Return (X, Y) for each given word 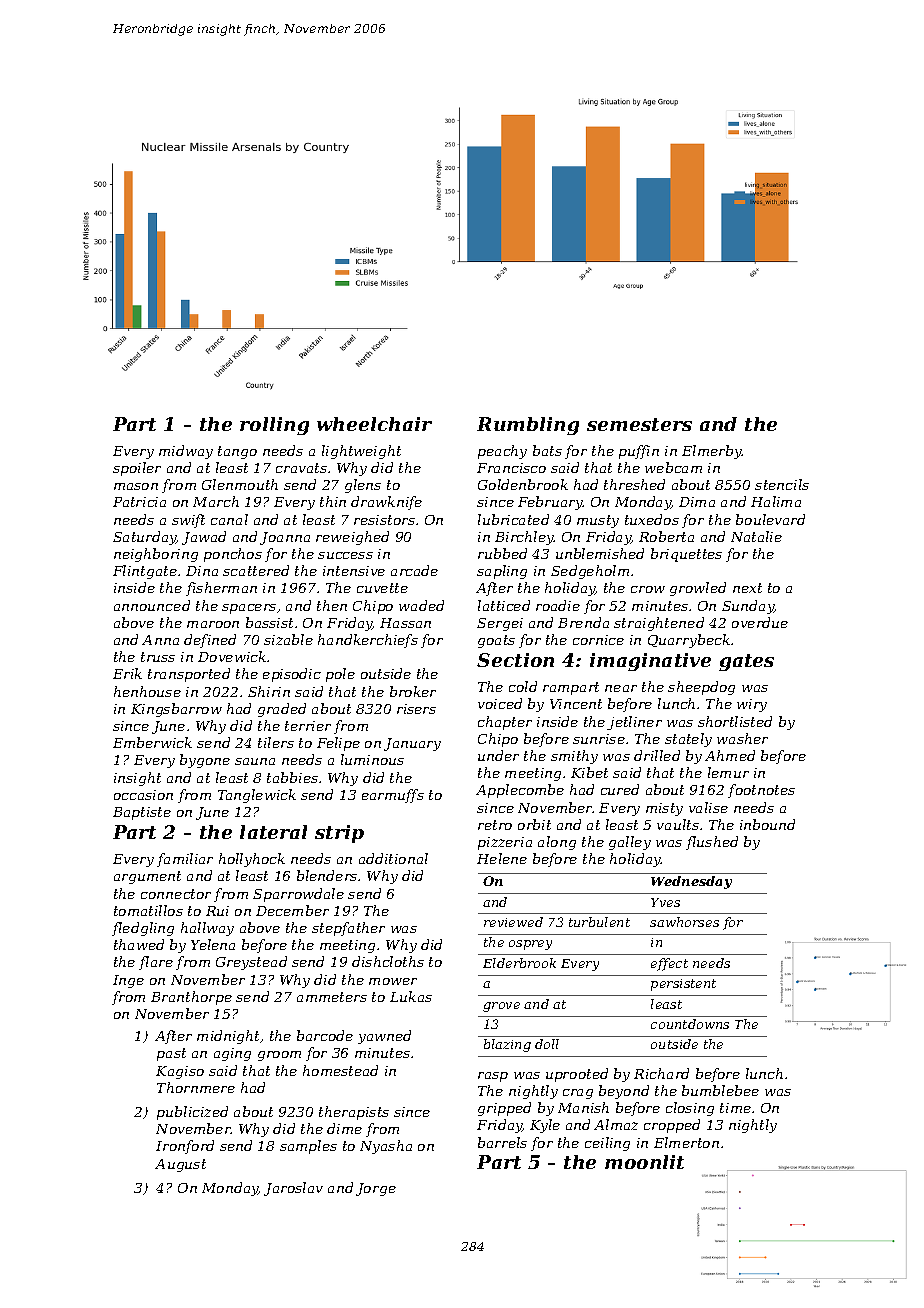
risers (416, 709)
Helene (502, 858)
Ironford (185, 1147)
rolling (274, 426)
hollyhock (252, 860)
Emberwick (152, 742)
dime (344, 1128)
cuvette (382, 588)
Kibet (589, 772)
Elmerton (686, 1142)
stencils (782, 484)
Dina (202, 571)
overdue (760, 622)
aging (232, 1054)
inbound (767, 824)
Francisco (511, 468)
